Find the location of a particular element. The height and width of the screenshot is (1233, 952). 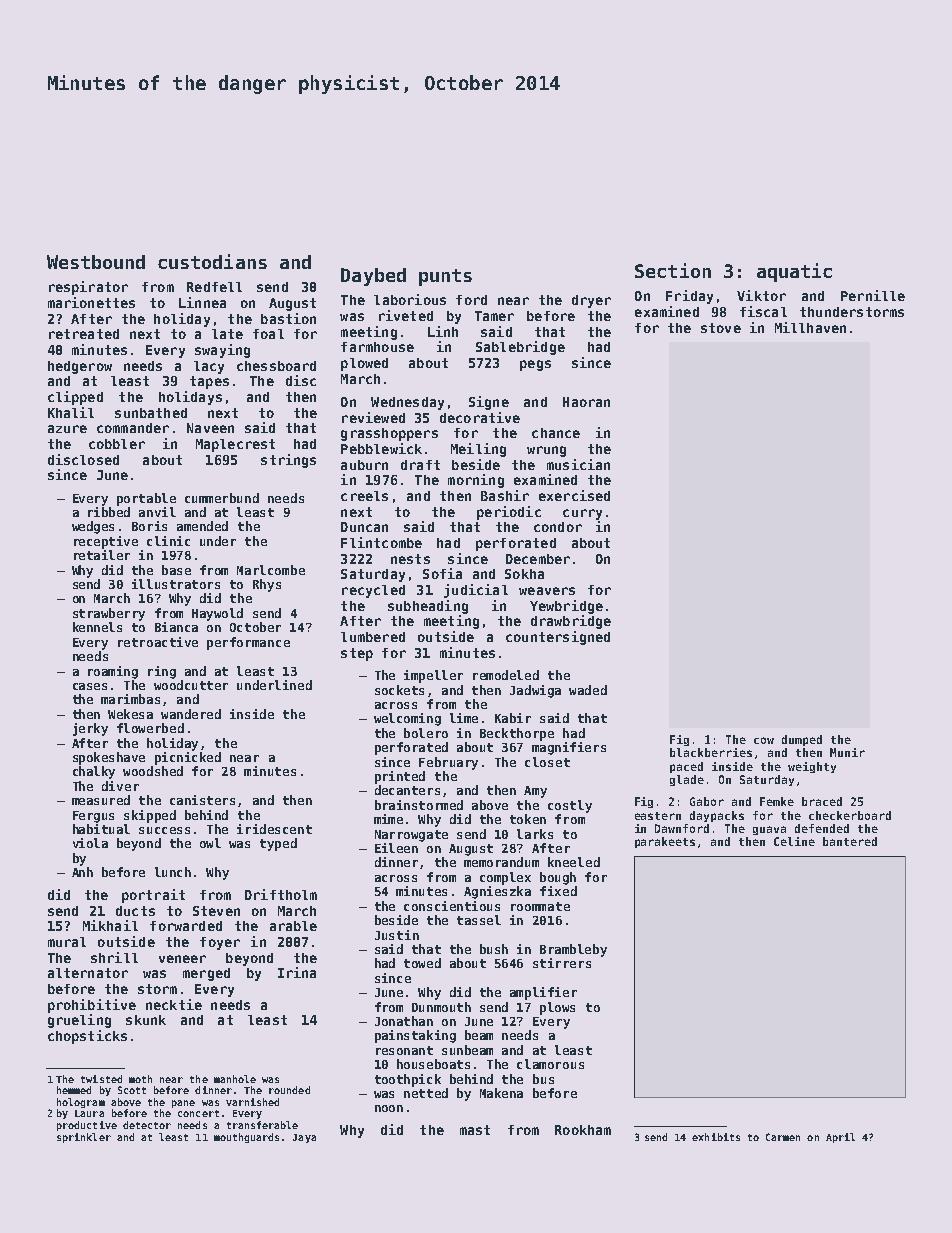

Millhaven is located at coordinates (810, 327).
